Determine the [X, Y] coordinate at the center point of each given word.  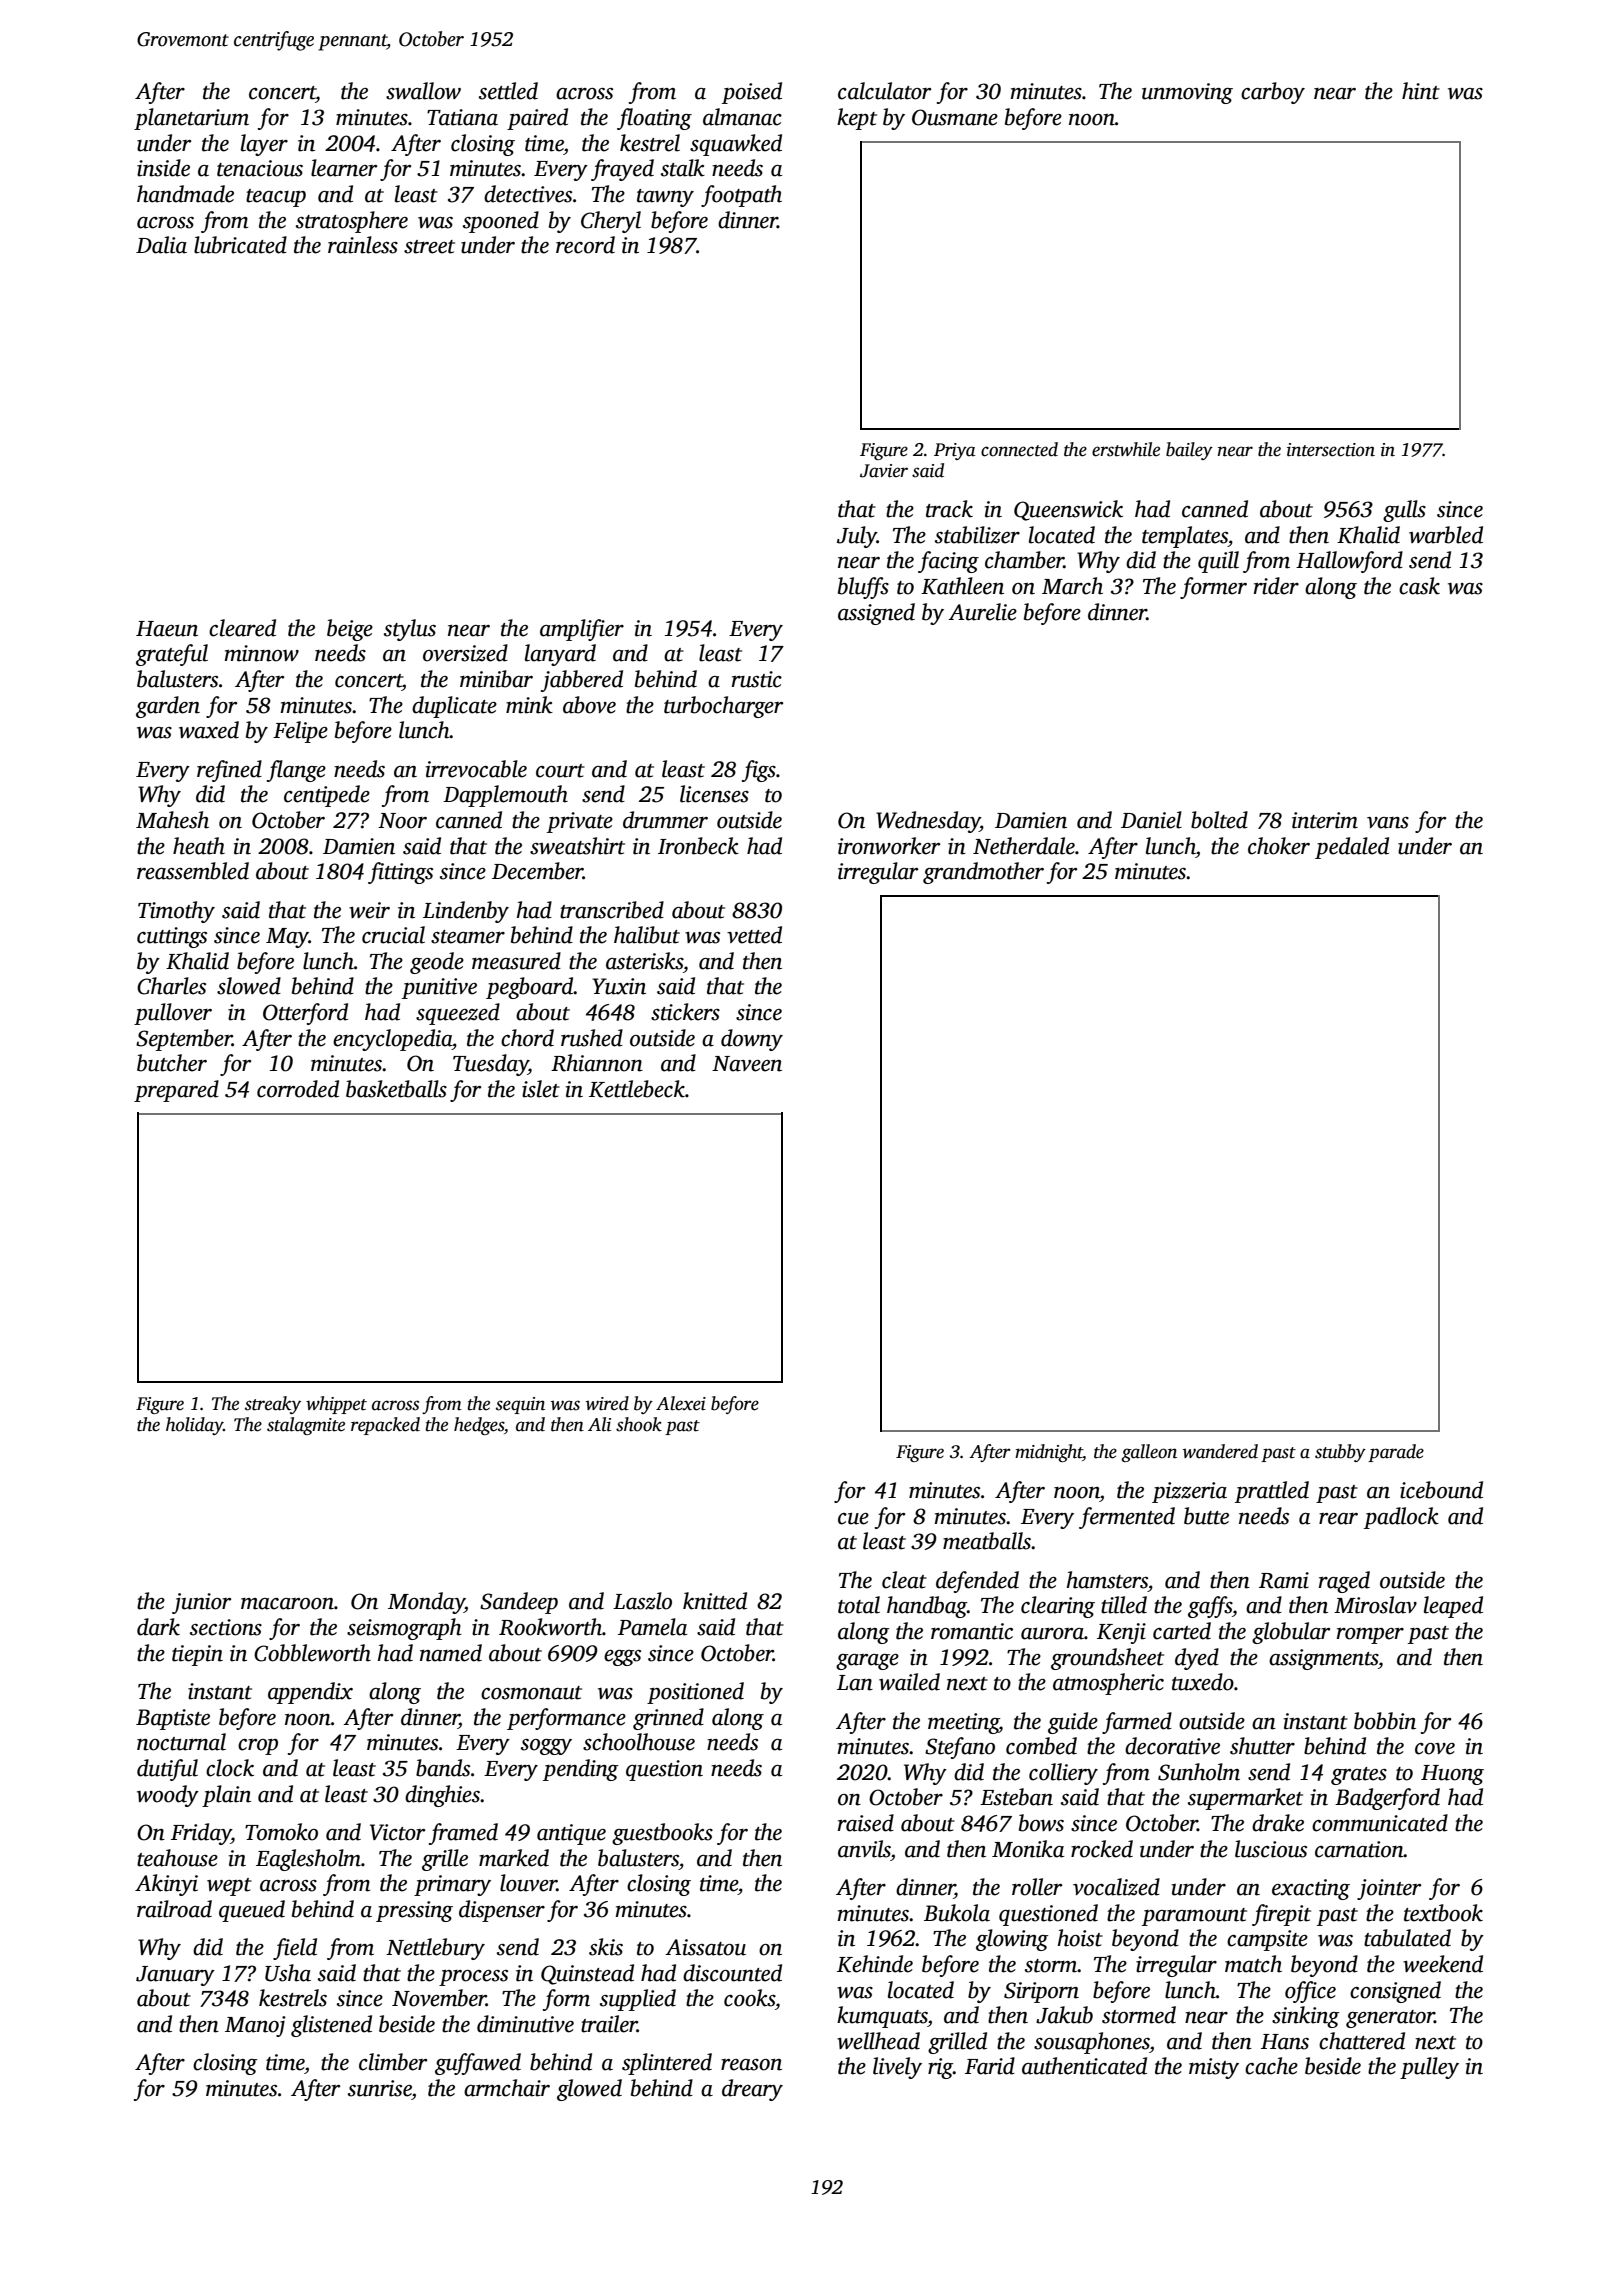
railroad [174, 1909]
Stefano [960, 1748]
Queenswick [1068, 510]
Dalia [161, 245]
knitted [715, 1601]
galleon [1149, 1453]
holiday [194, 1426]
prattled [1272, 1492]
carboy [1273, 93]
